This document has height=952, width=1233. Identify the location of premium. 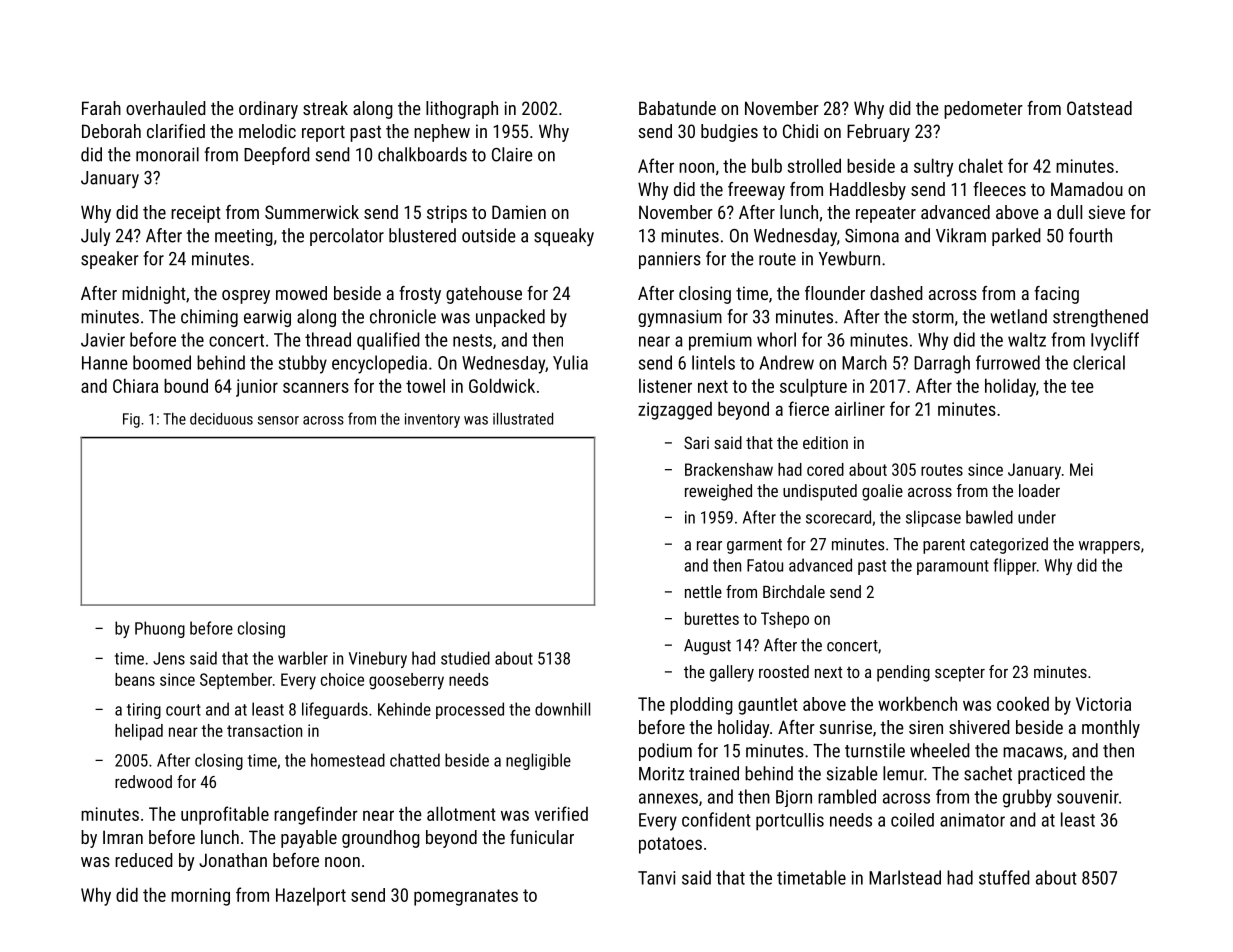
(720, 342).
